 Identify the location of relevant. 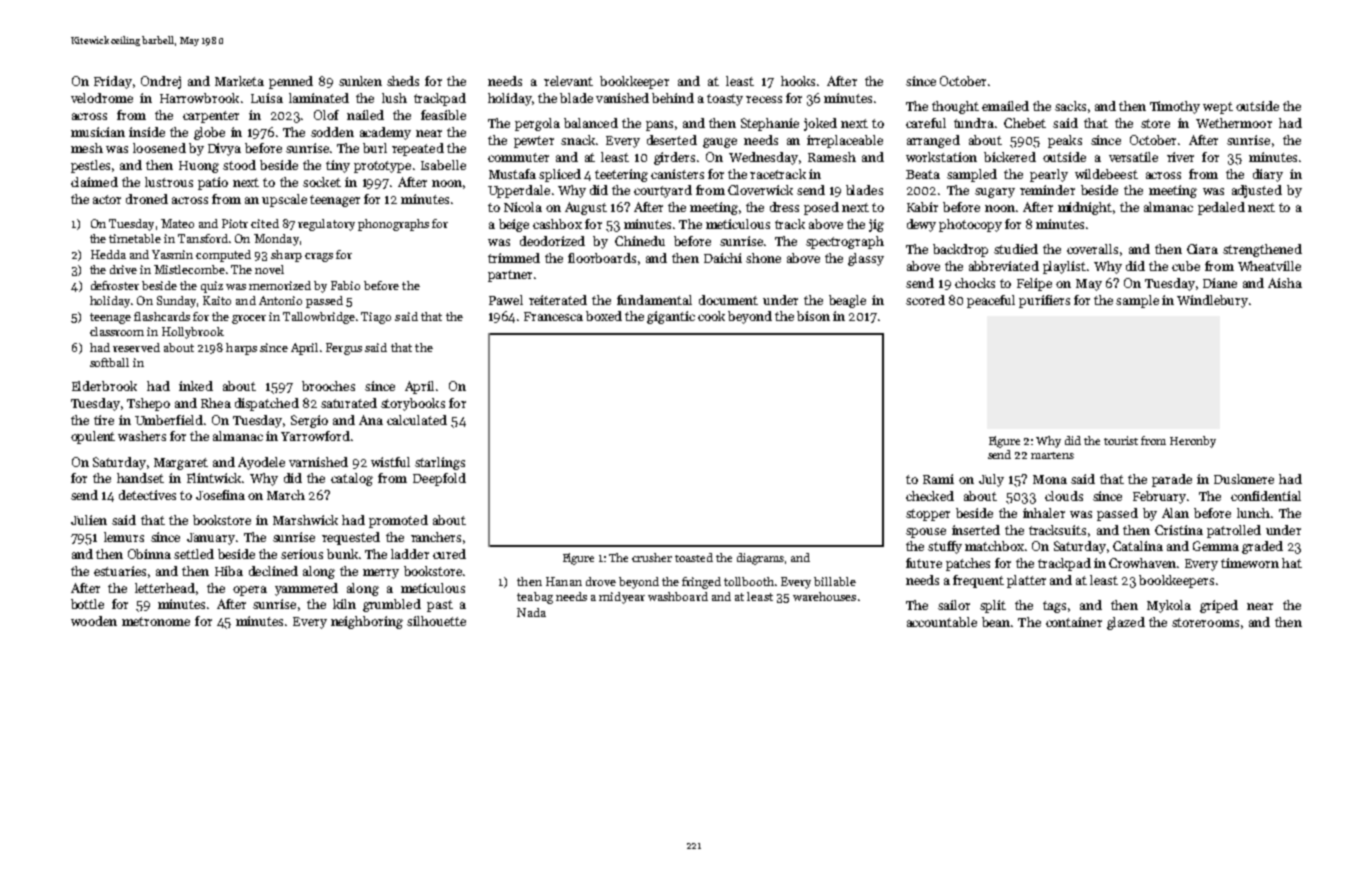
(568, 81).
